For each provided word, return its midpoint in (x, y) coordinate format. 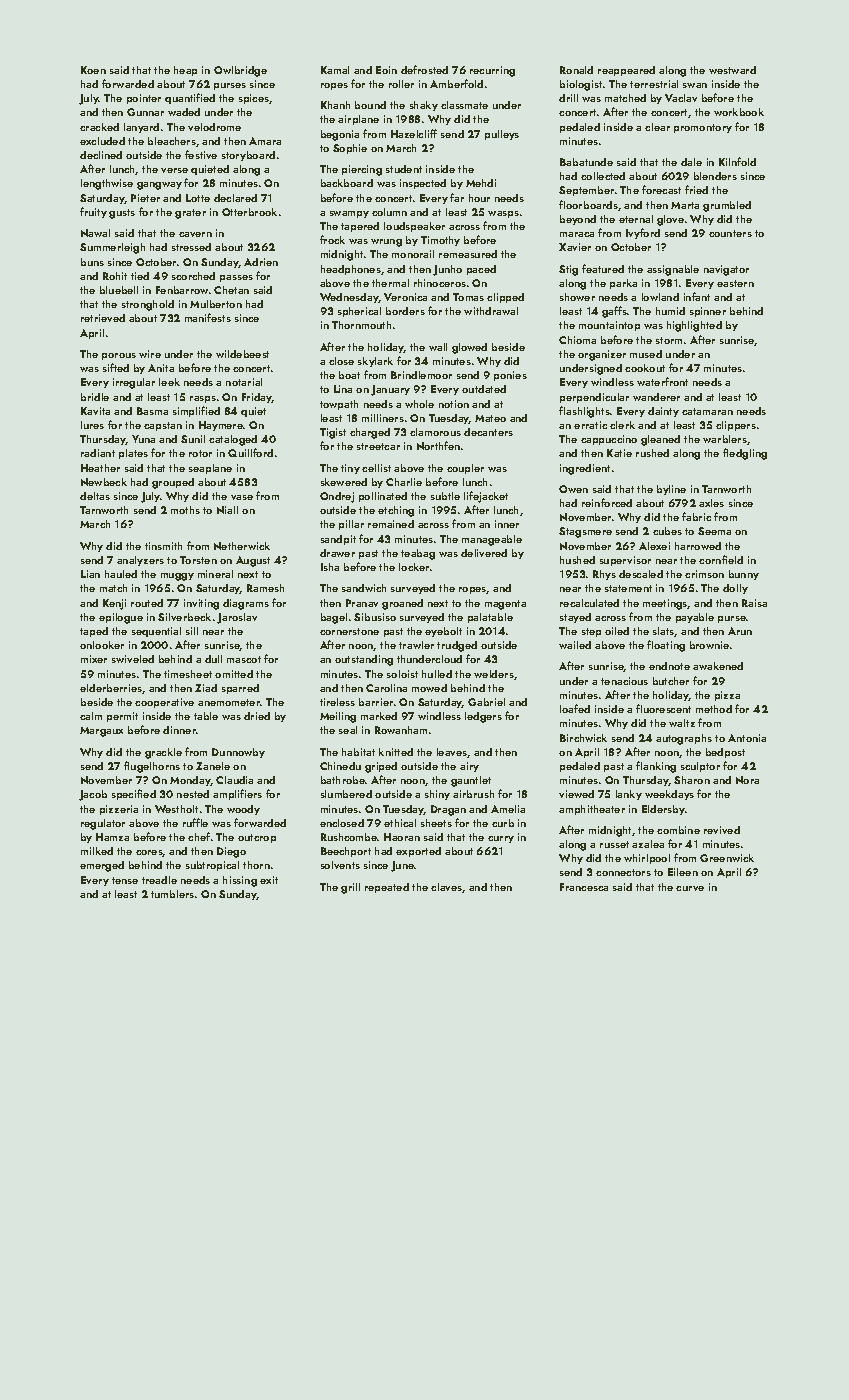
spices (254, 99)
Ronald (576, 70)
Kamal (335, 70)
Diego (231, 852)
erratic (590, 425)
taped (94, 632)
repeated (387, 888)
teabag (418, 554)
